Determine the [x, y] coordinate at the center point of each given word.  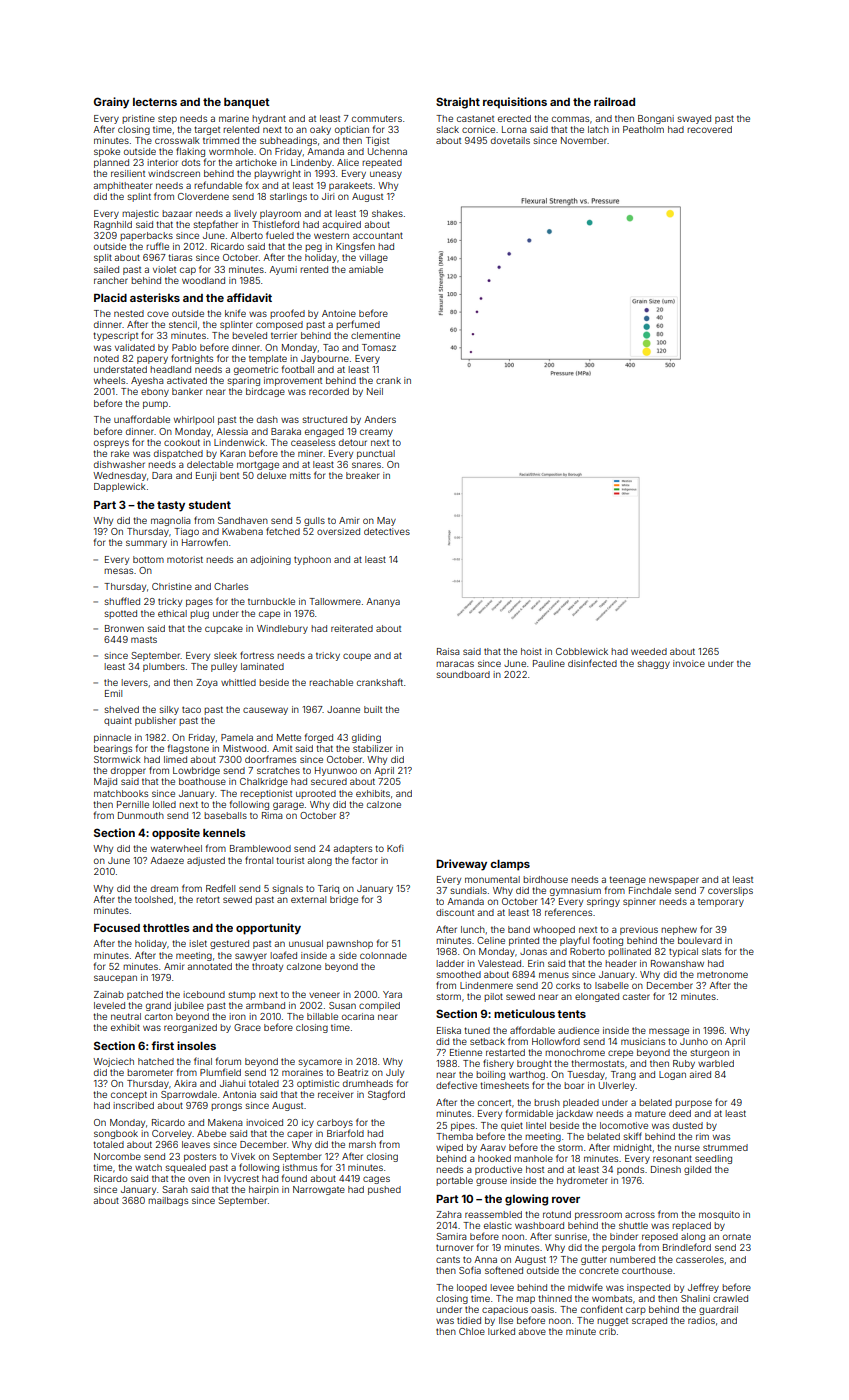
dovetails [510, 140]
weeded [649, 651]
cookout [182, 442]
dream [164, 888]
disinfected [592, 663]
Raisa [448, 651]
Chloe [472, 1331]
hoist [531, 651]
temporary [721, 902]
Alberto [246, 235]
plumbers [164, 667]
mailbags [168, 1201]
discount [455, 912]
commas [570, 119]
